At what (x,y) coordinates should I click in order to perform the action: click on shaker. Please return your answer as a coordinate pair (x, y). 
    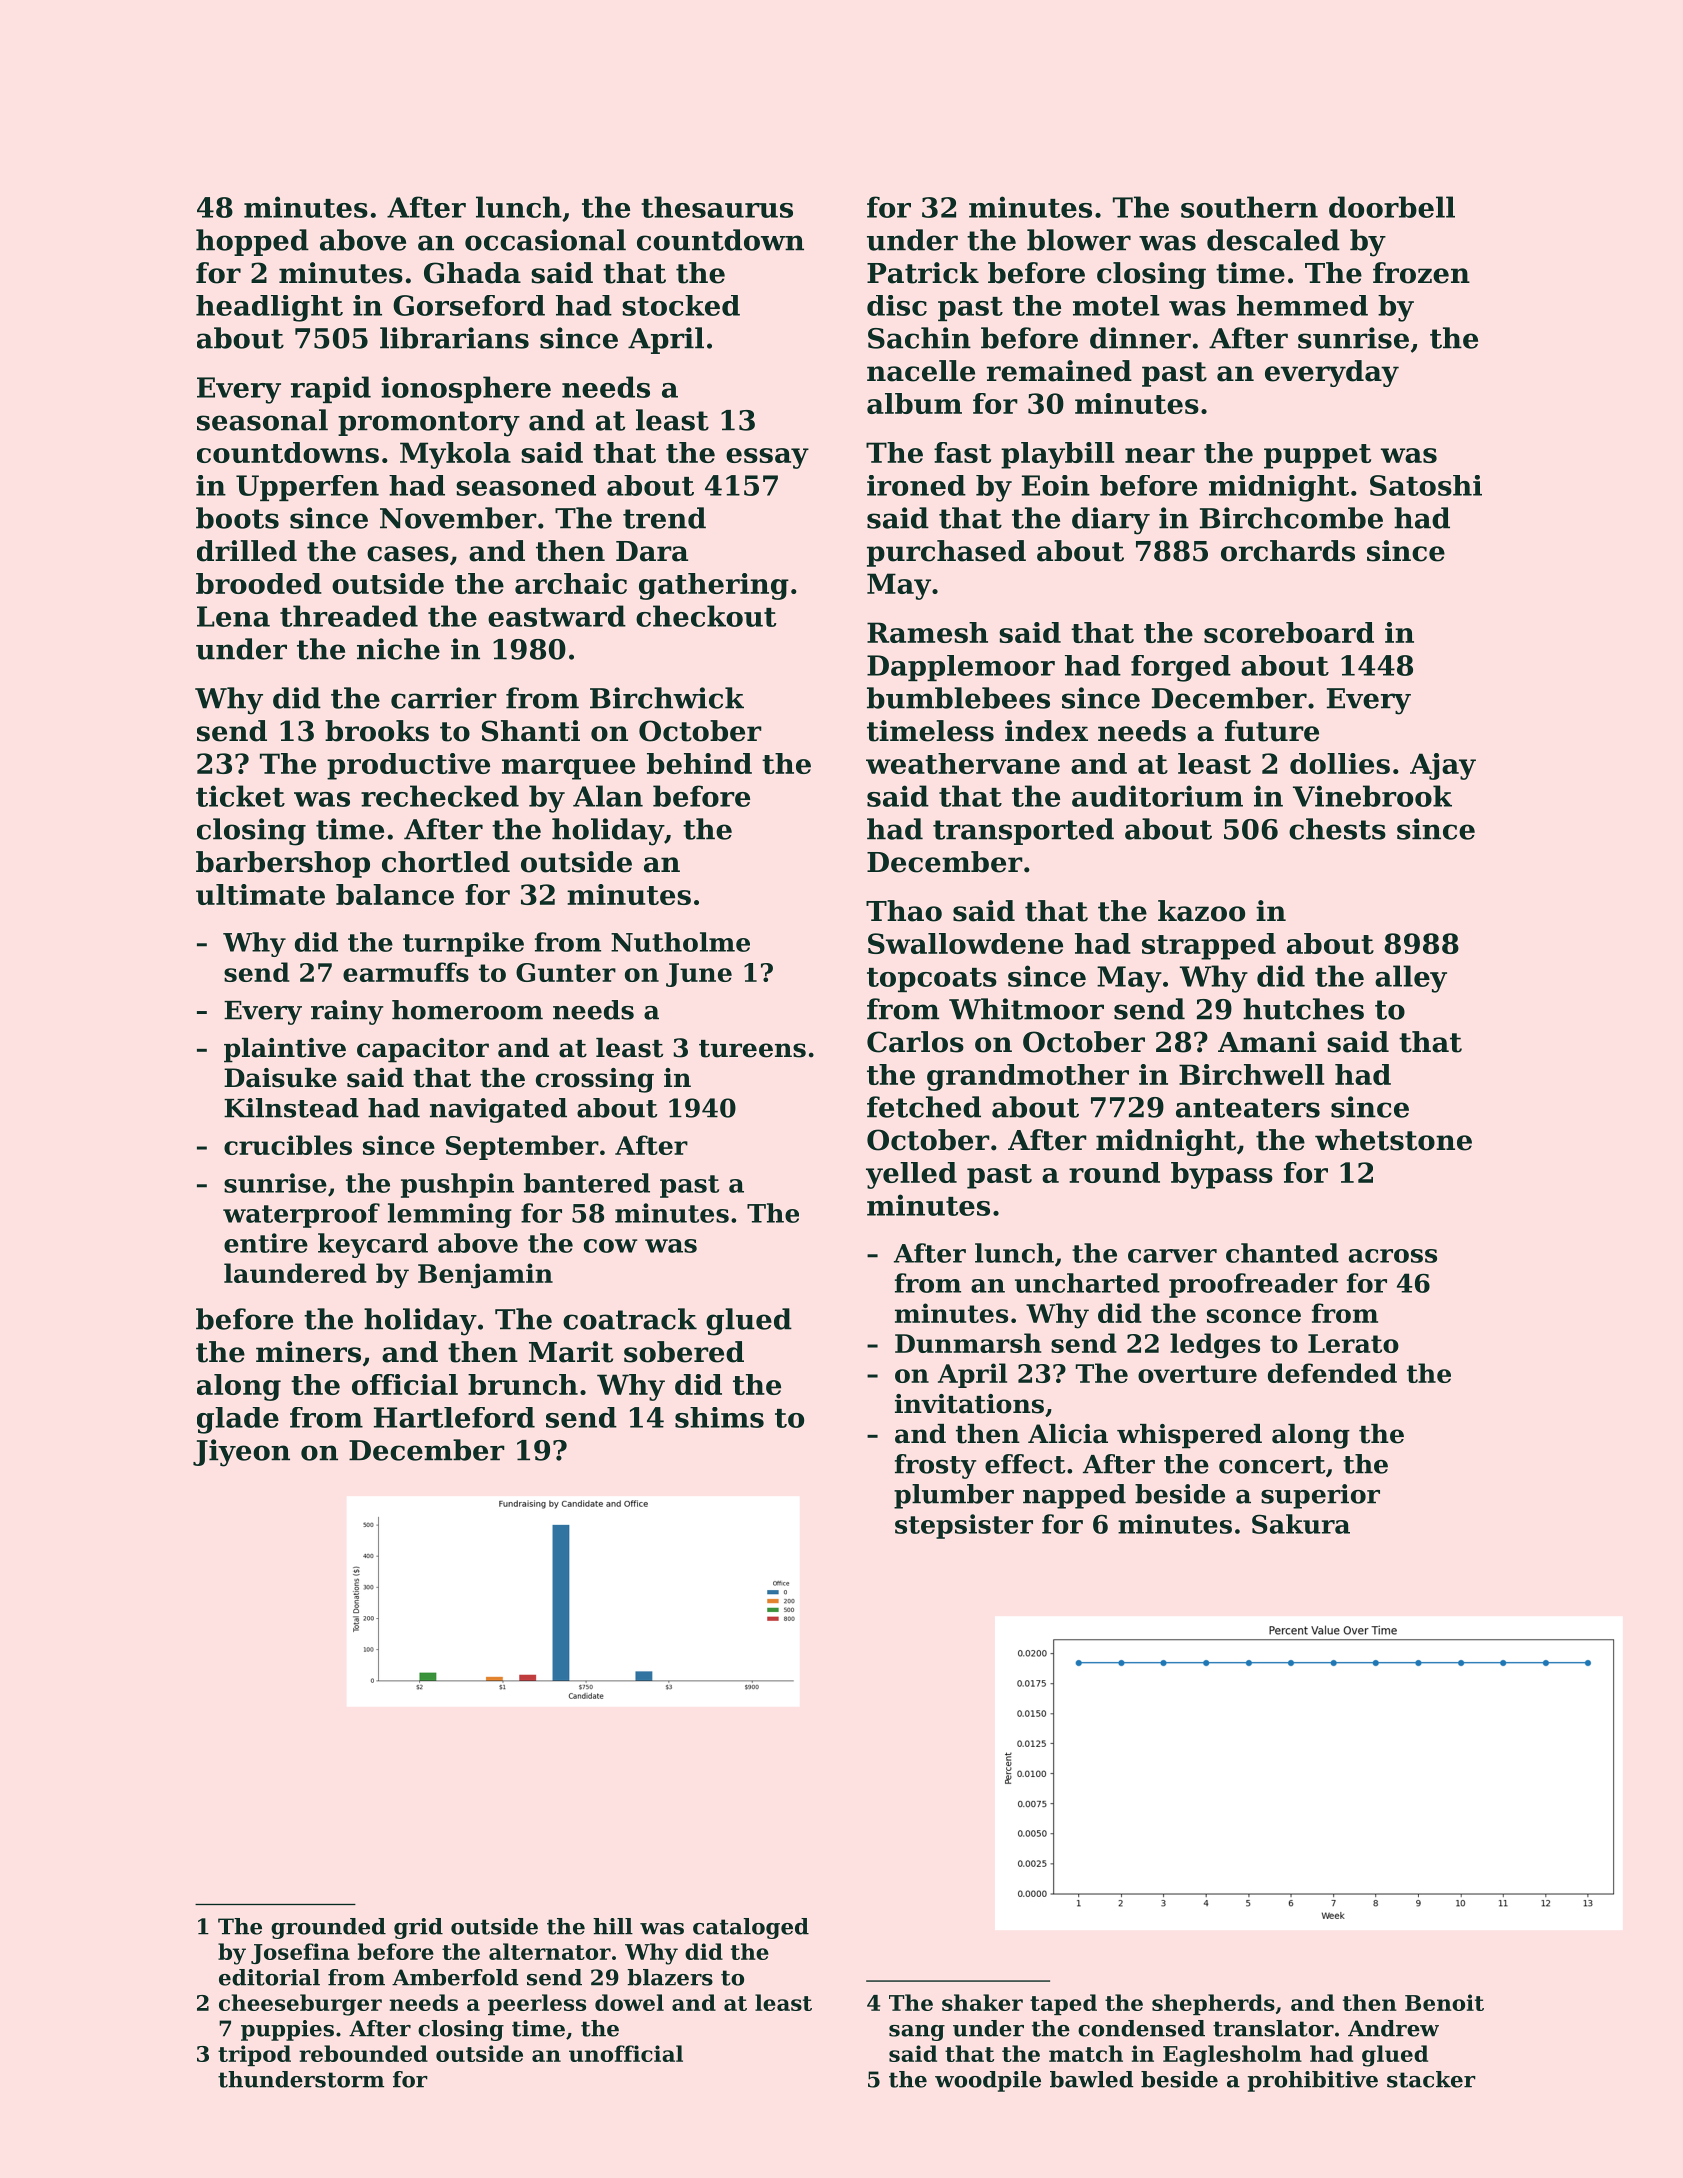
    Looking at the image, I should click on (982, 2002).
